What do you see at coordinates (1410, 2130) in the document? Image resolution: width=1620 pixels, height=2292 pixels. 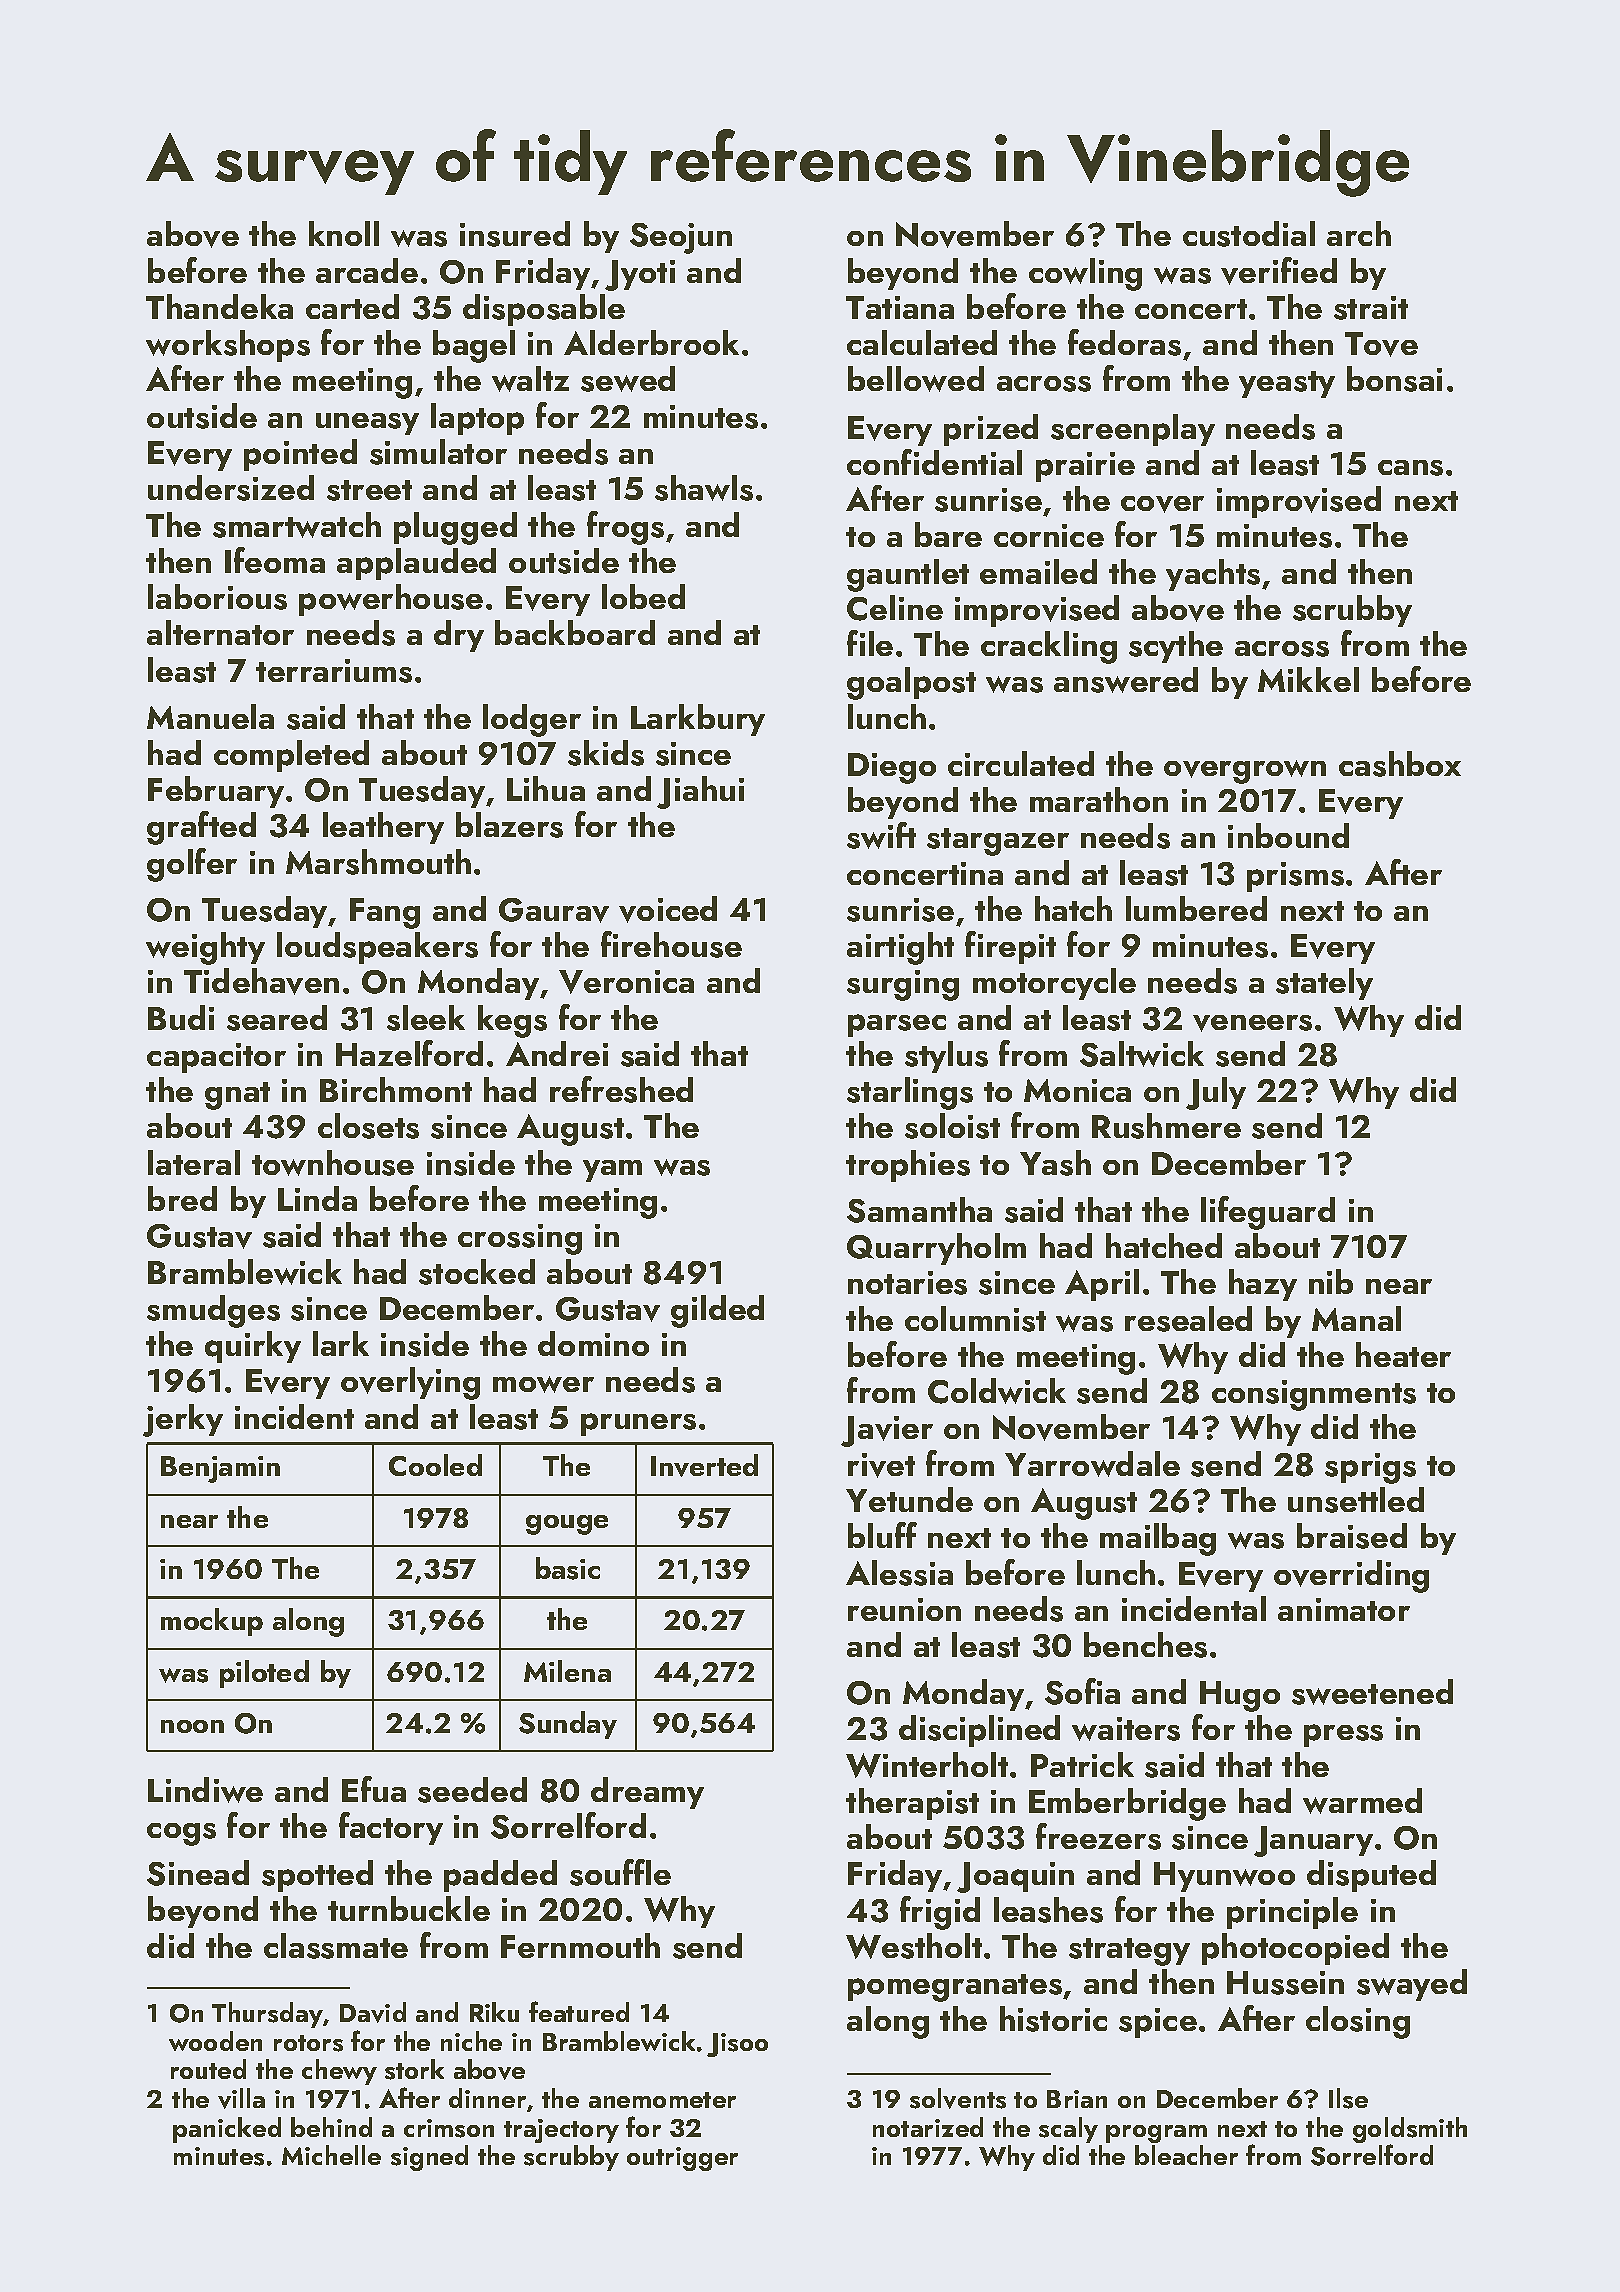 I see `goldsmith` at bounding box center [1410, 2130].
